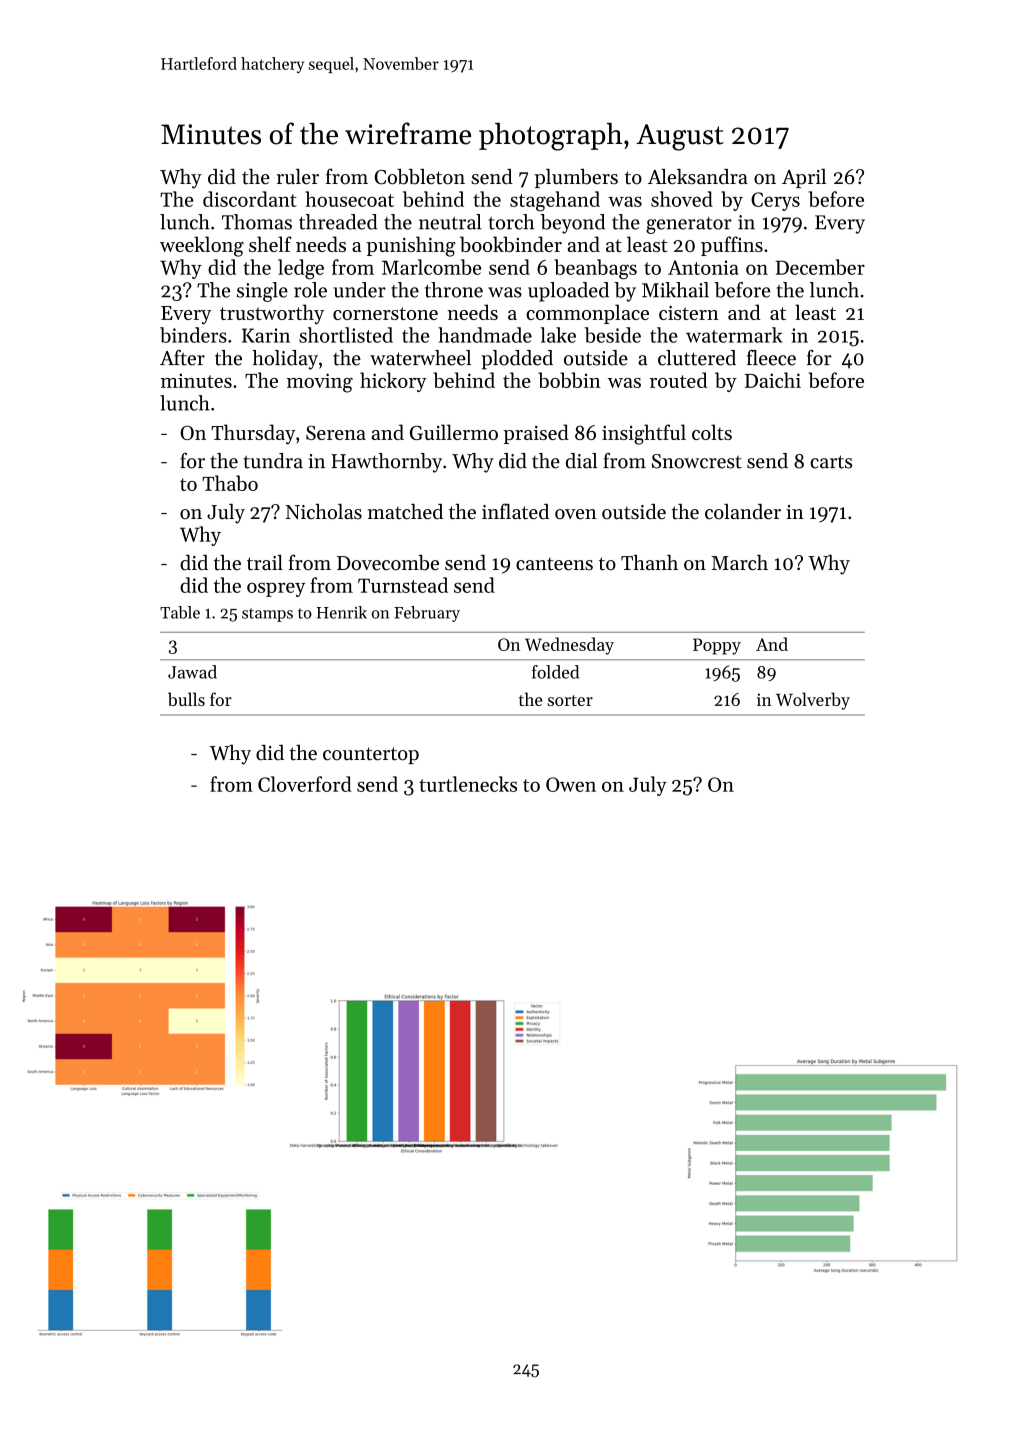 This screenshot has width=1025, height=1456. Describe the element at coordinates (697, 461) in the screenshot. I see `Snowcrest` at that location.
